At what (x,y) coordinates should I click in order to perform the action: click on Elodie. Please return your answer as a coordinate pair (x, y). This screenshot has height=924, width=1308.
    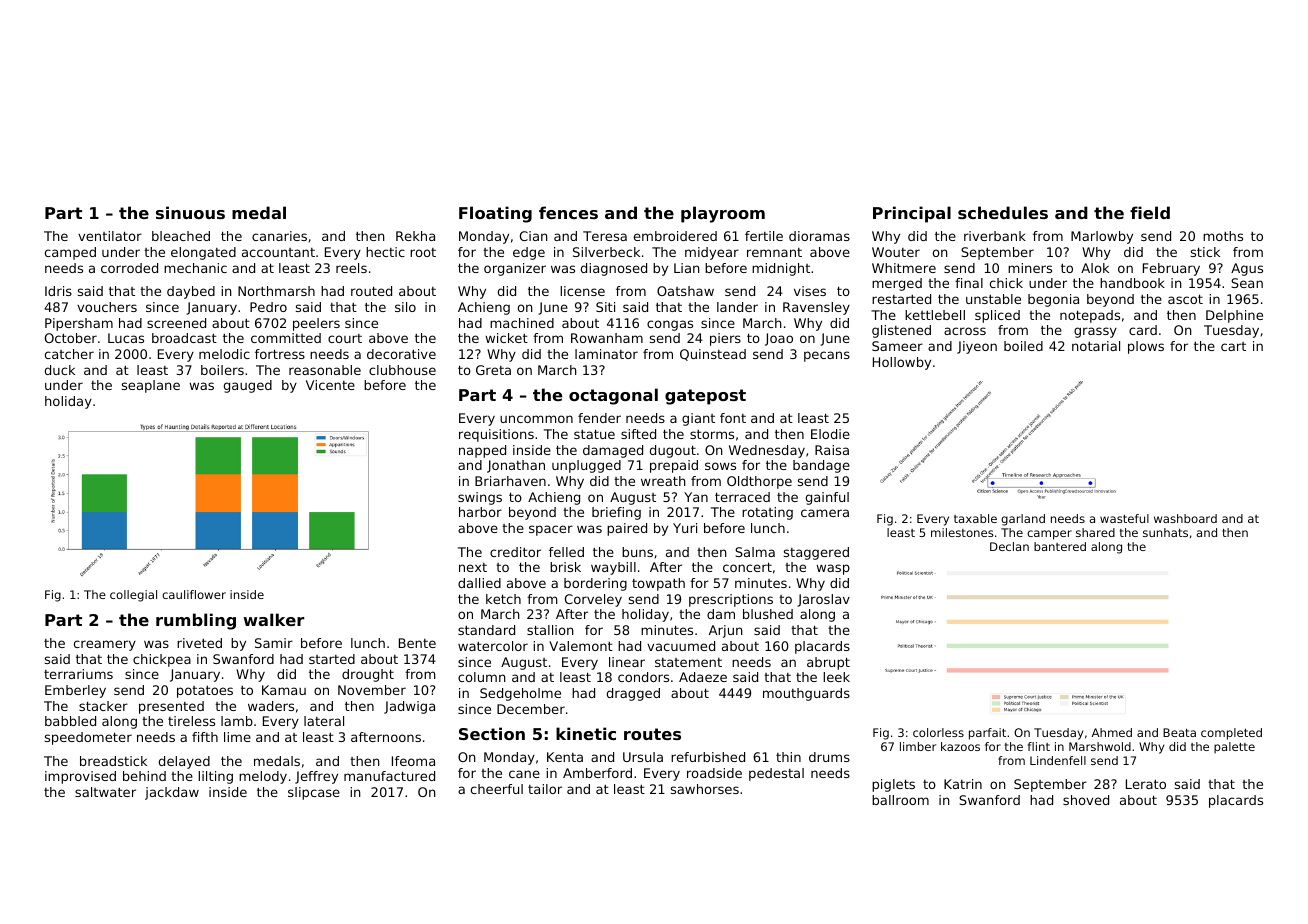
    Looking at the image, I should click on (830, 434).
